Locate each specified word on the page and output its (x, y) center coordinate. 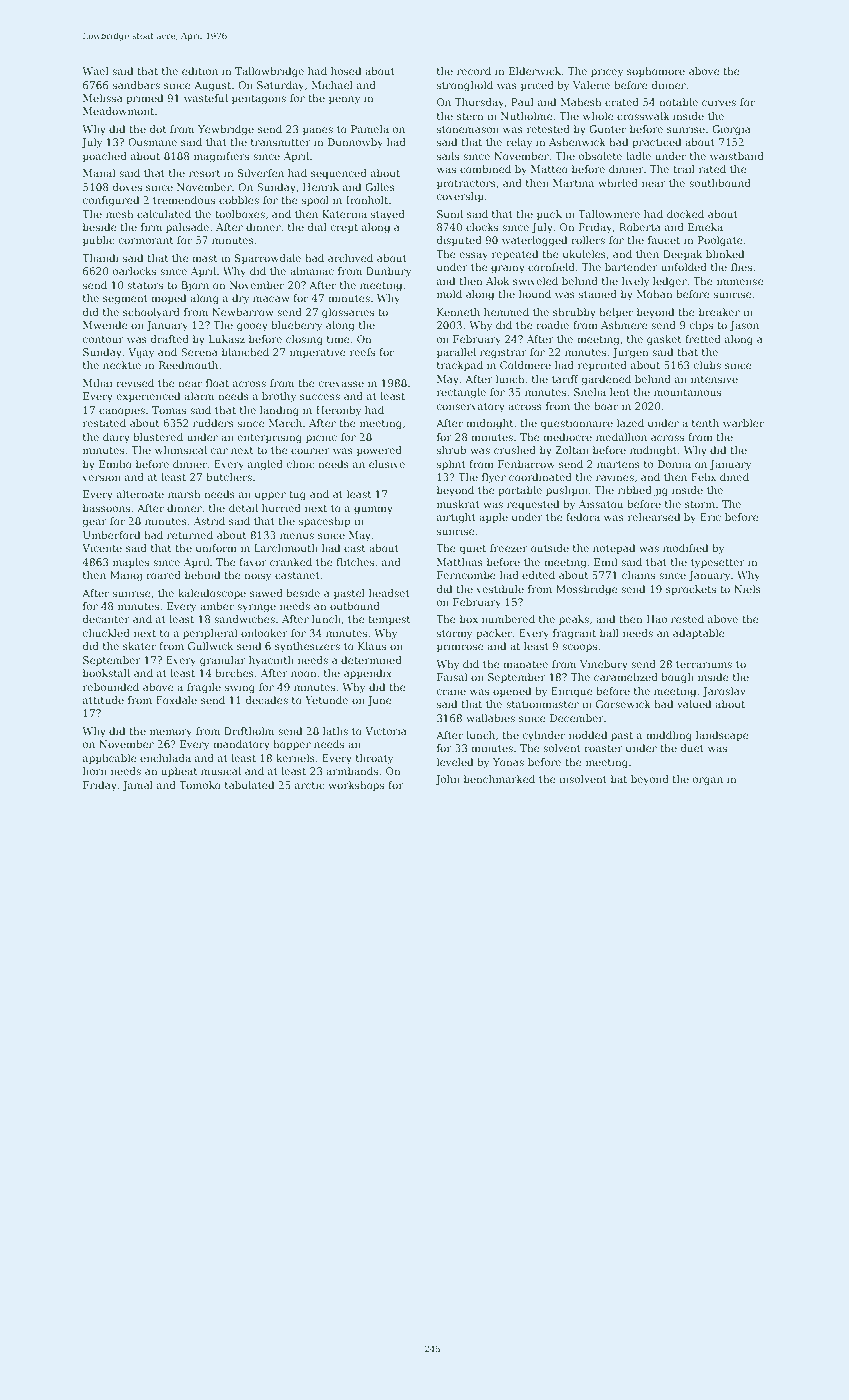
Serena (199, 352)
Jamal (137, 786)
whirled (618, 183)
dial (317, 227)
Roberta (640, 227)
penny (344, 100)
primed (144, 99)
